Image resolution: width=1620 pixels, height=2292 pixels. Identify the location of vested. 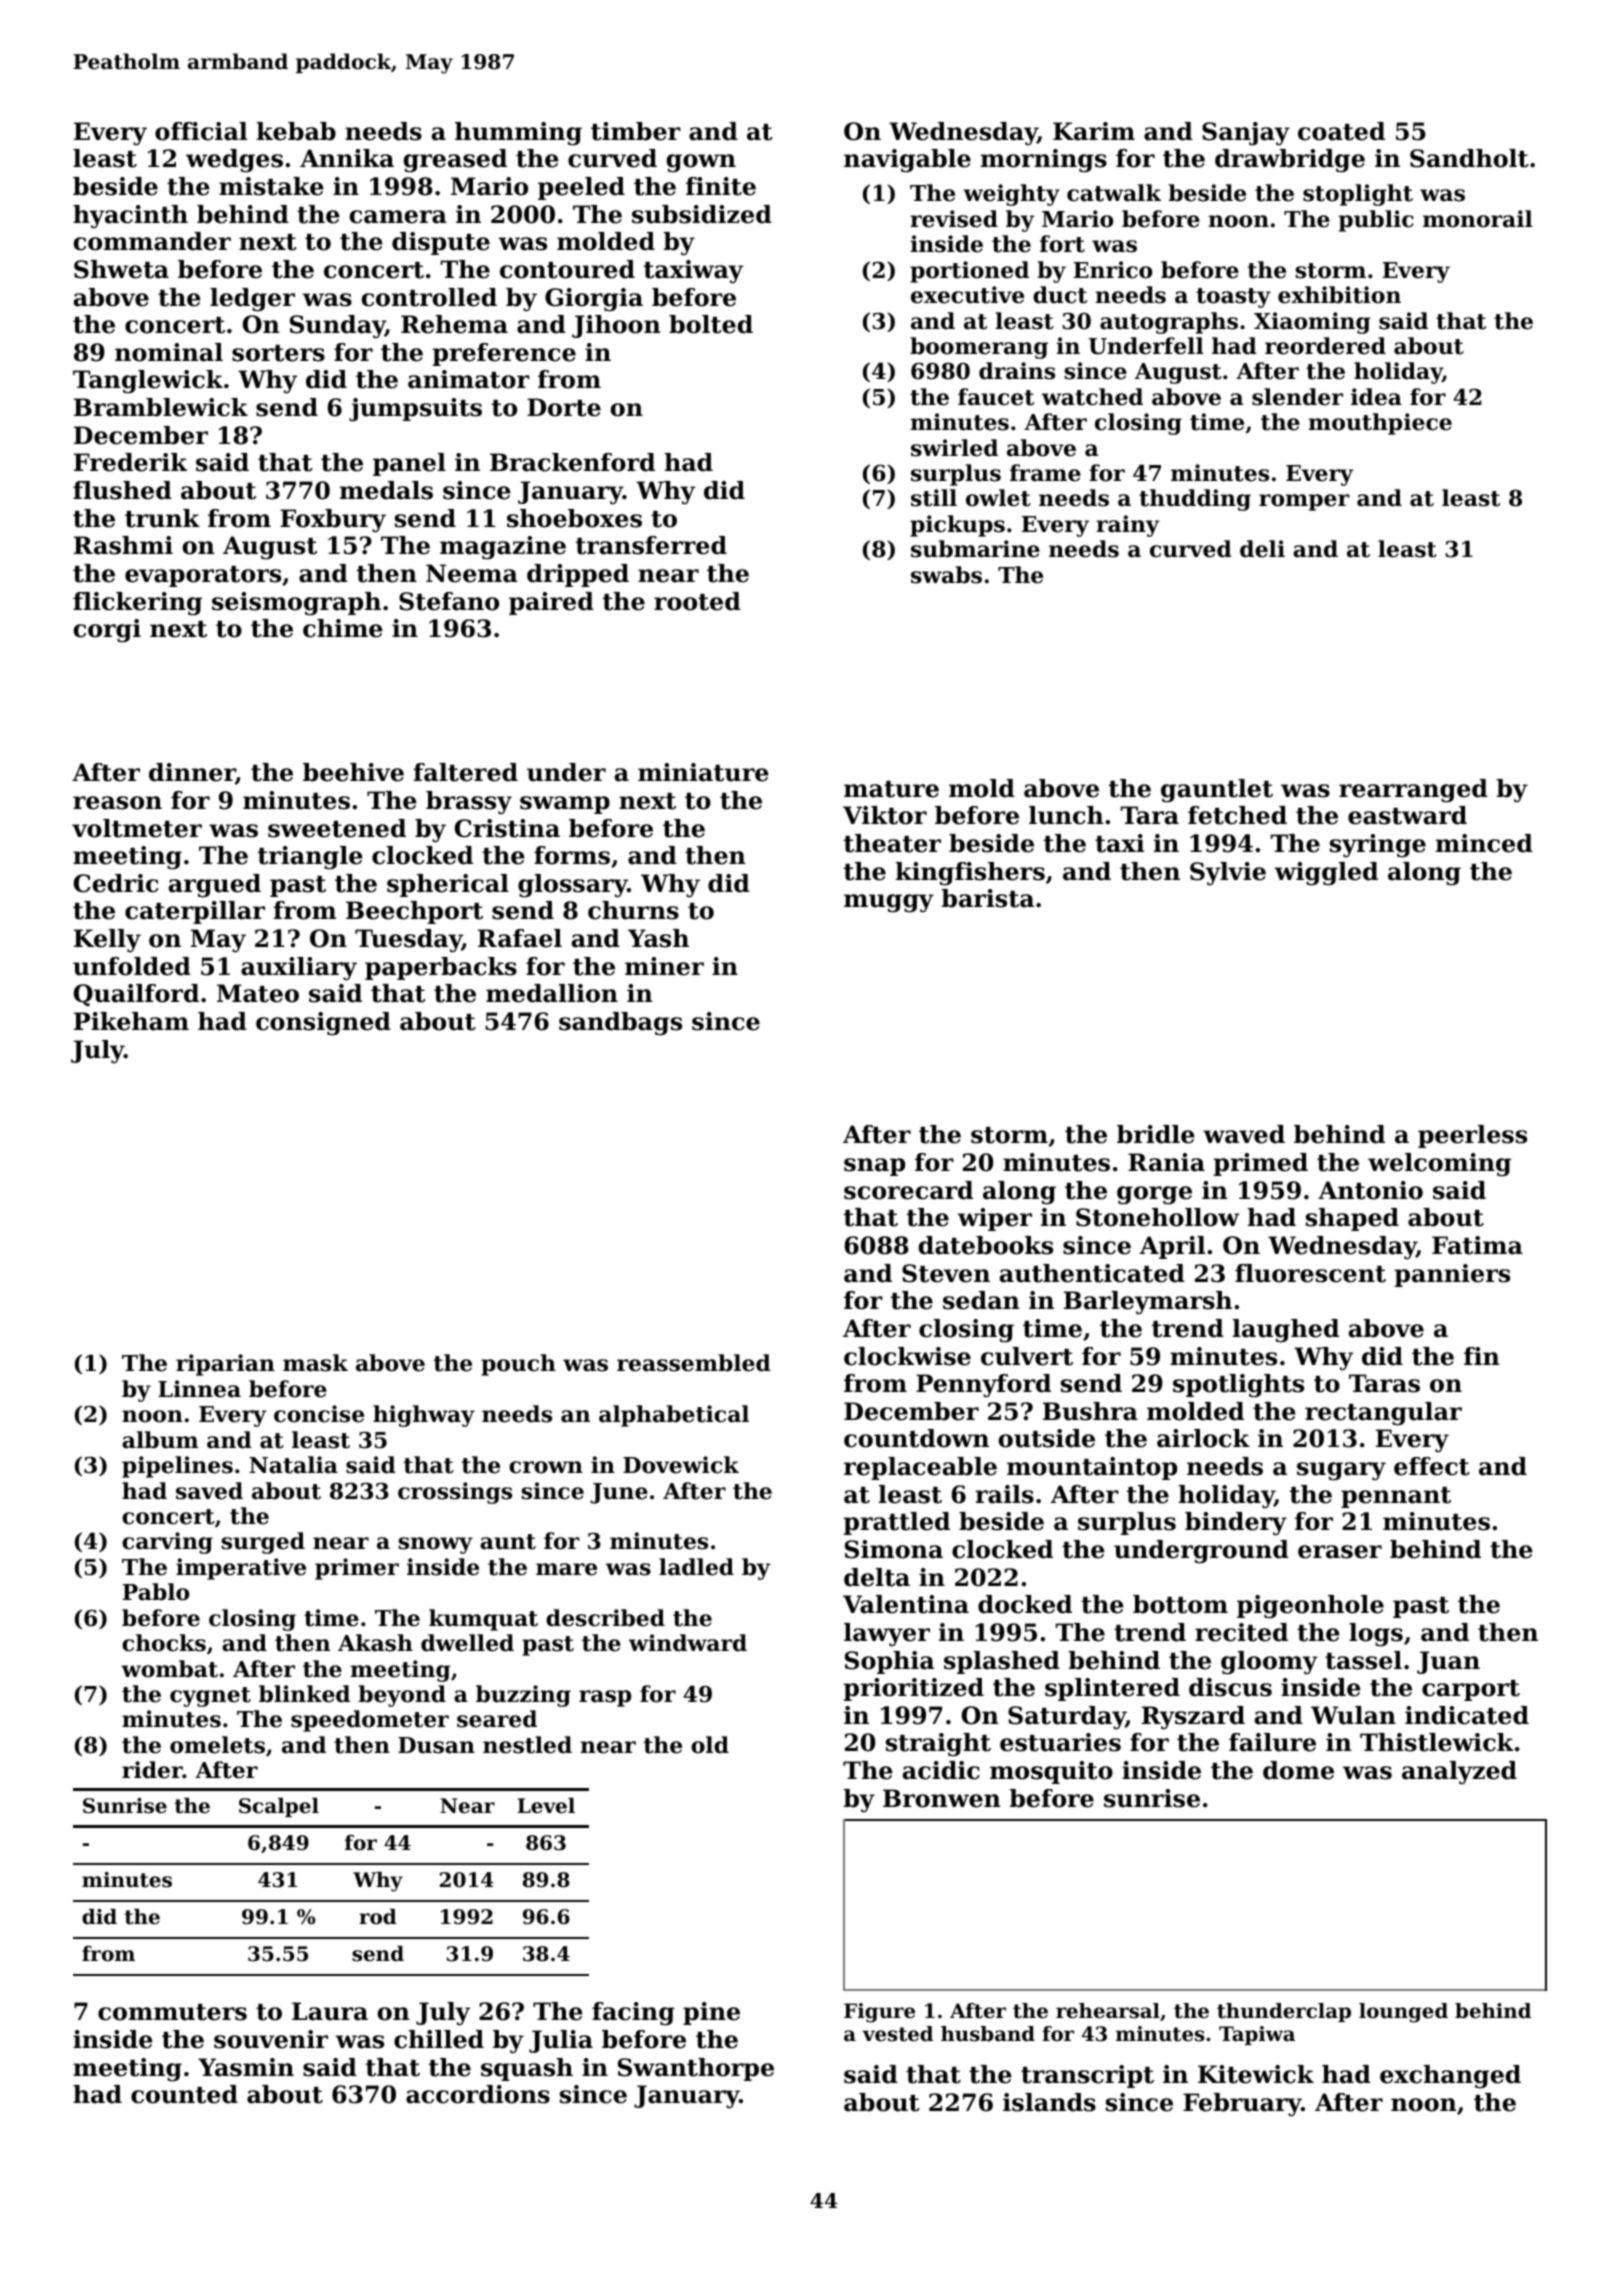
(897, 2034).
